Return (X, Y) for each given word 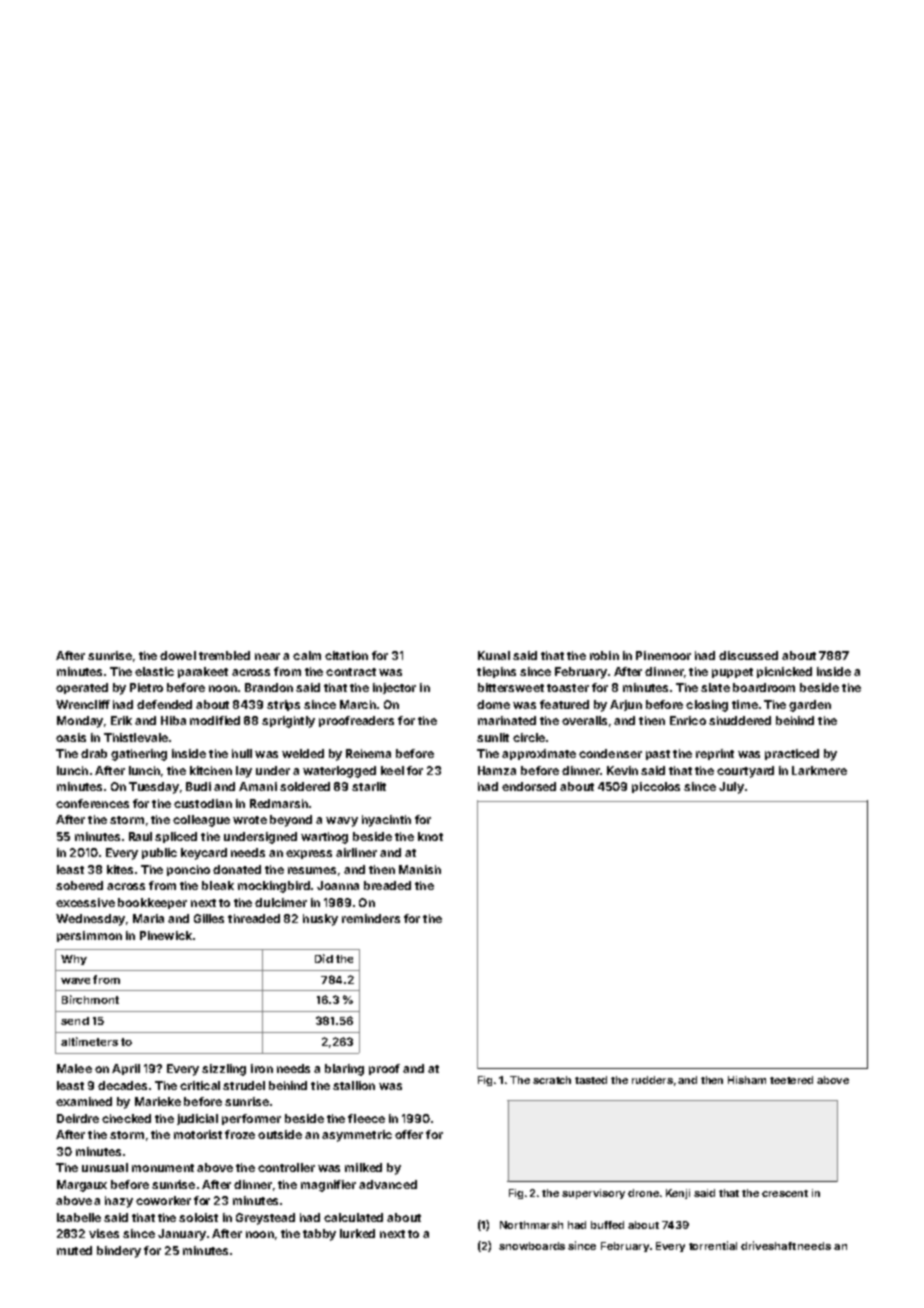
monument (163, 1168)
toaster (568, 688)
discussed (748, 655)
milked (363, 1167)
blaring (344, 1070)
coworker (163, 1200)
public (159, 853)
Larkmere (819, 770)
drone (643, 1193)
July (731, 788)
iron (262, 1068)
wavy (342, 822)
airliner (356, 852)
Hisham (747, 1080)
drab (94, 753)
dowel (178, 655)
